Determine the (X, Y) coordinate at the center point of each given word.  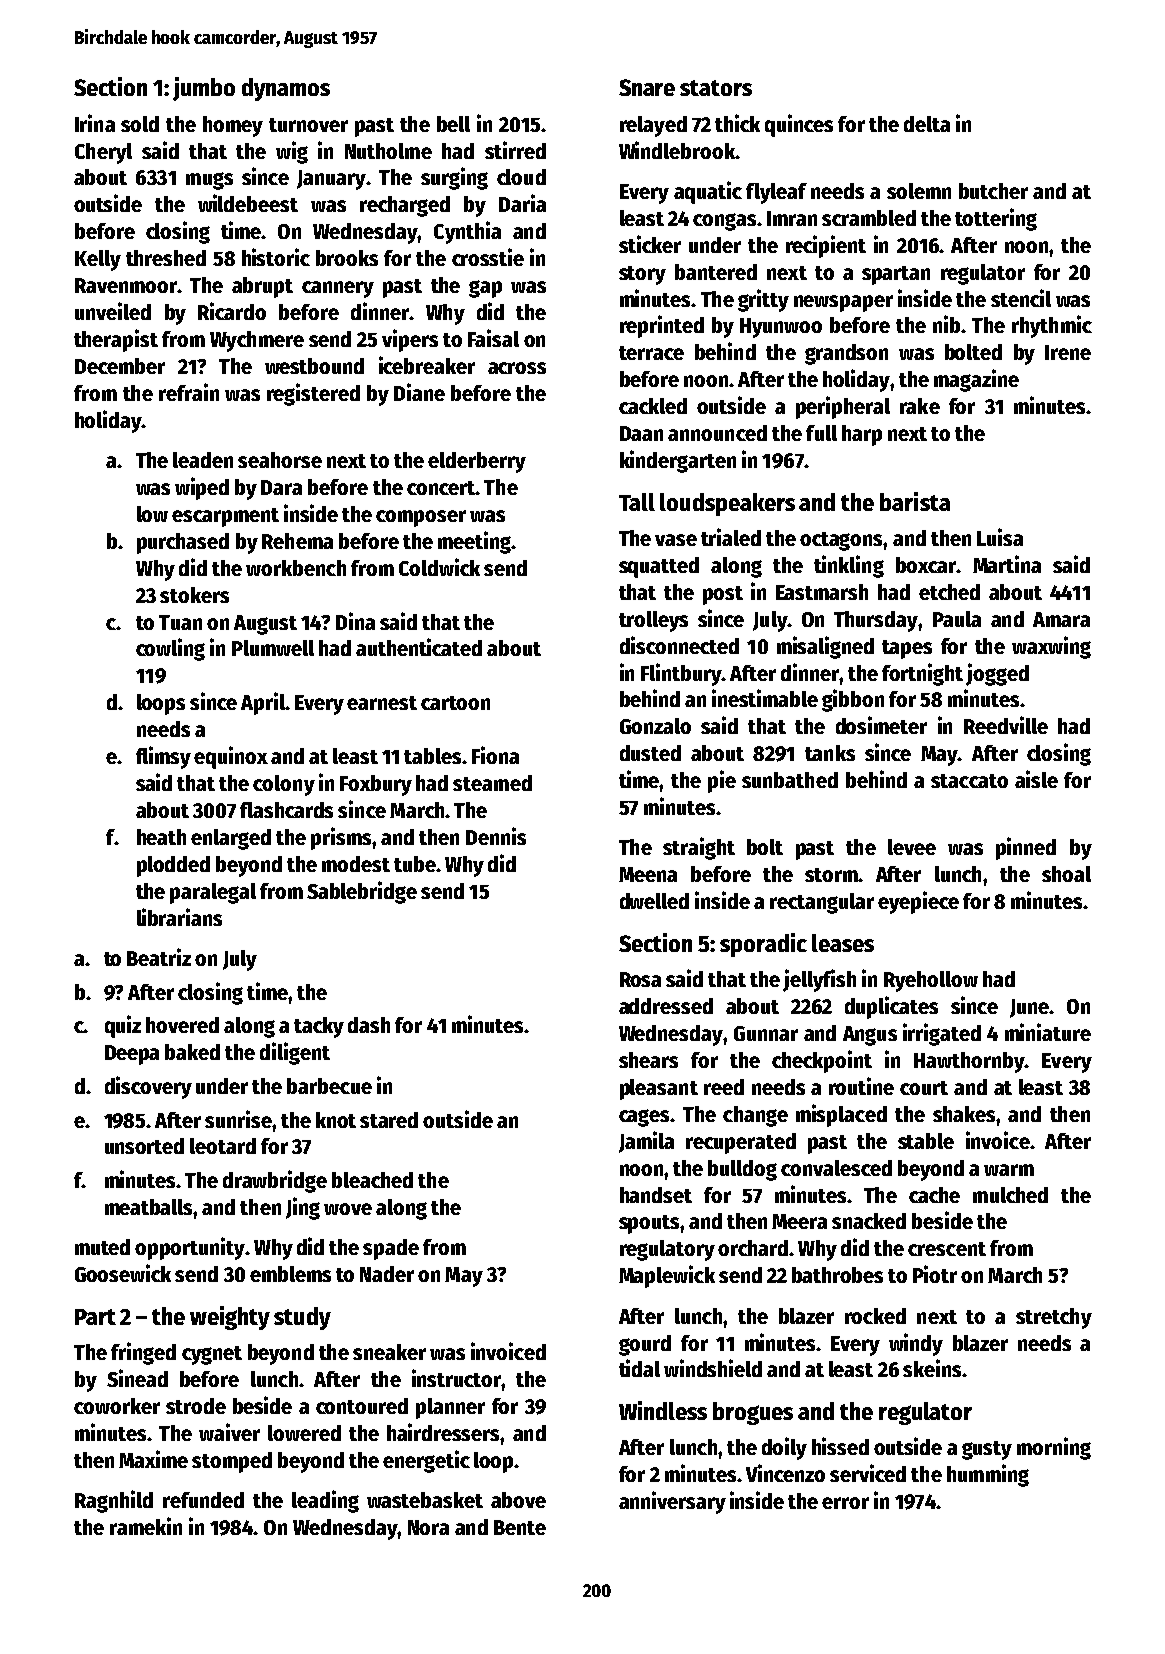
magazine (976, 380)
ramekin (146, 1526)
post (723, 595)
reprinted (662, 326)
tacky (319, 1027)
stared (389, 1120)
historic (276, 257)
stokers (194, 595)
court (924, 1088)
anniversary (672, 1502)
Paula (957, 619)
